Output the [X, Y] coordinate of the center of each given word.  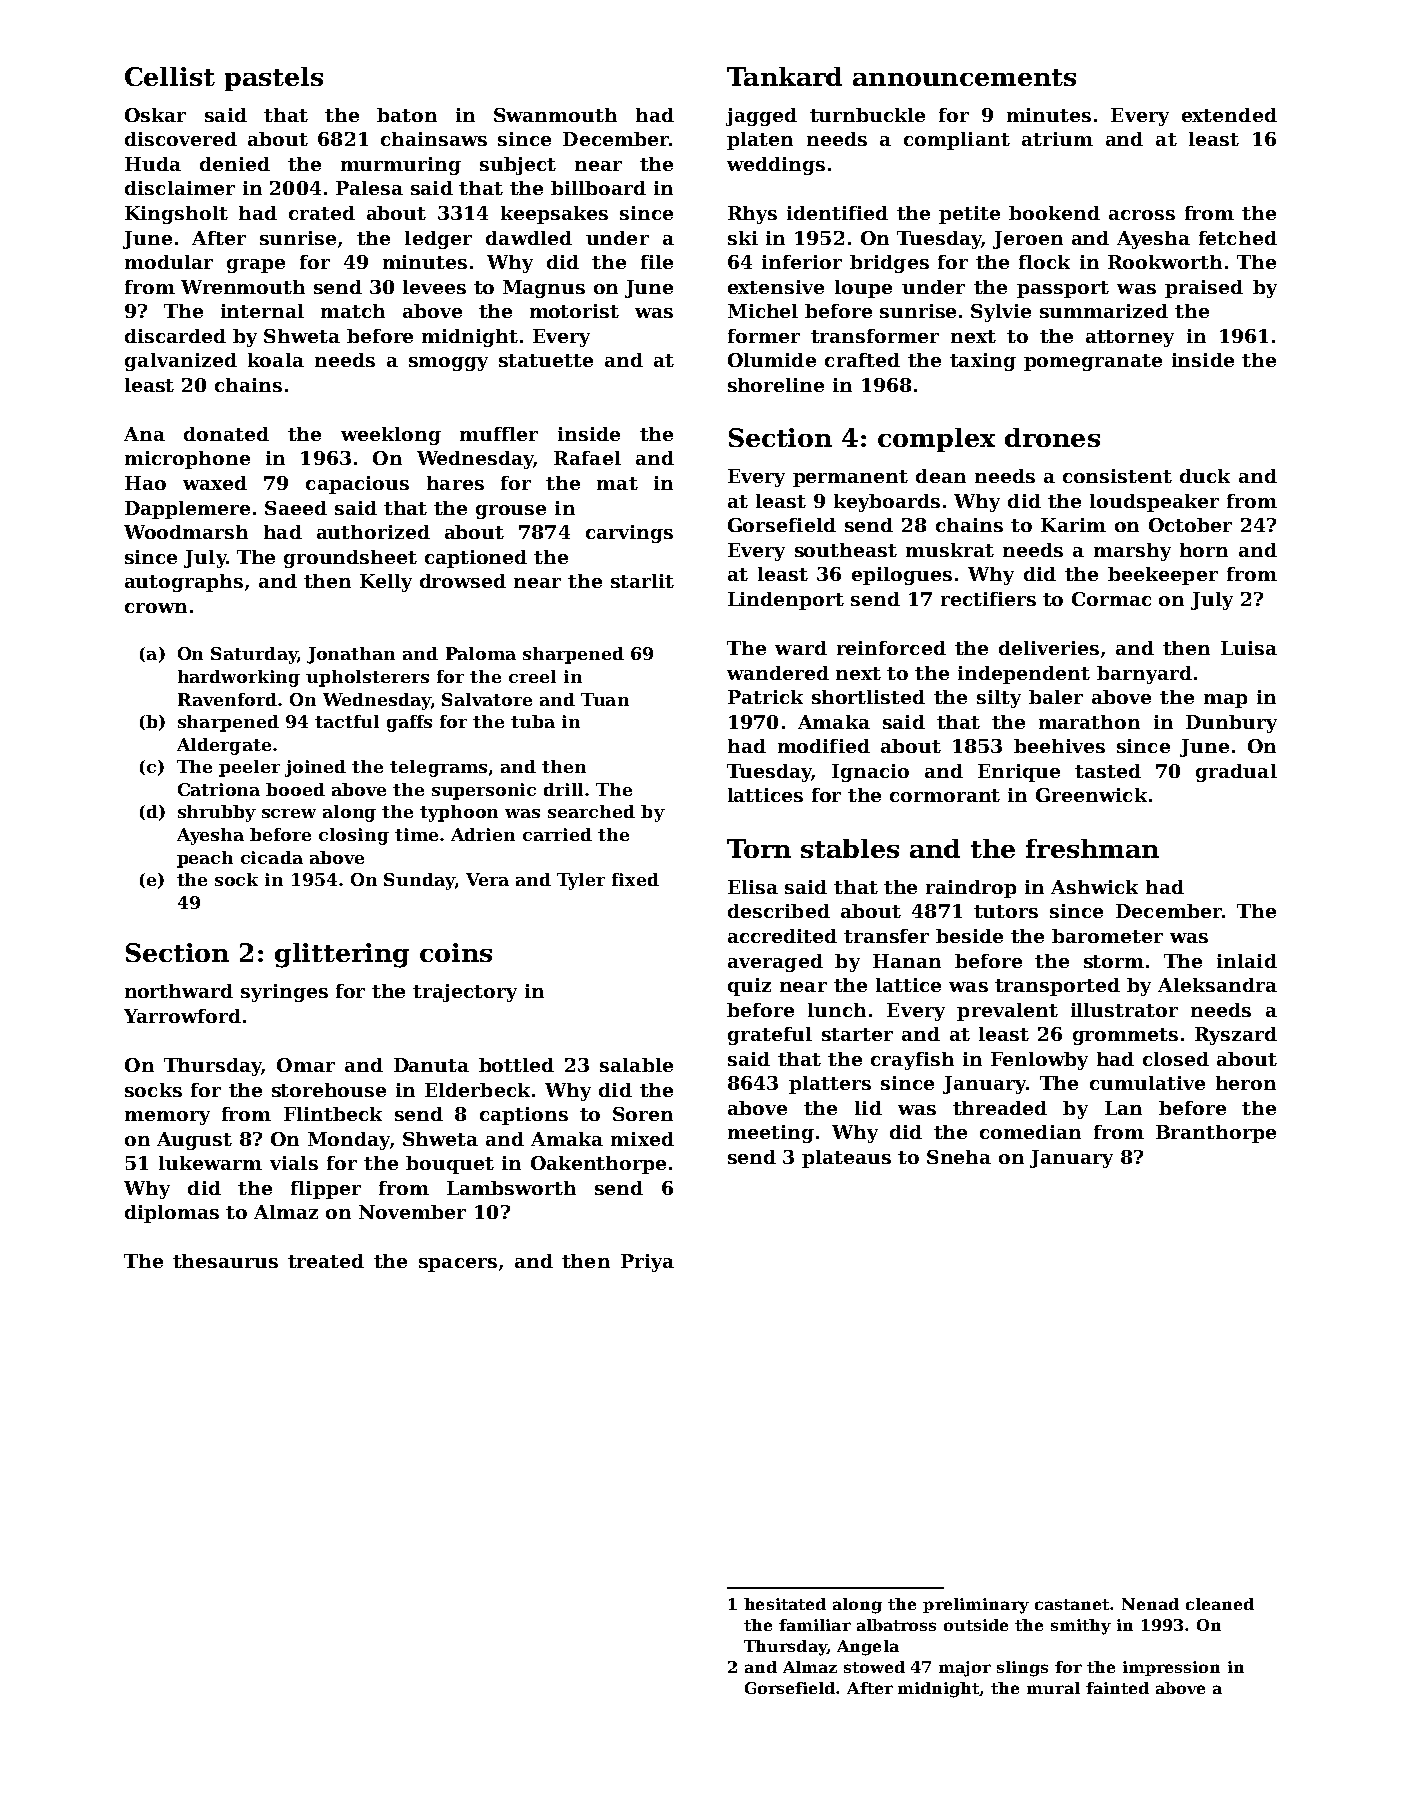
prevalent [1007, 1012]
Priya [647, 1263]
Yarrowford [182, 1016]
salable [636, 1065]
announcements [964, 77]
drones [1052, 437]
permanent [850, 478]
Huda [153, 164]
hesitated [785, 1604]
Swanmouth [555, 115]
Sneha [959, 1157]
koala [276, 360]
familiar [815, 1625]
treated [326, 1261]
